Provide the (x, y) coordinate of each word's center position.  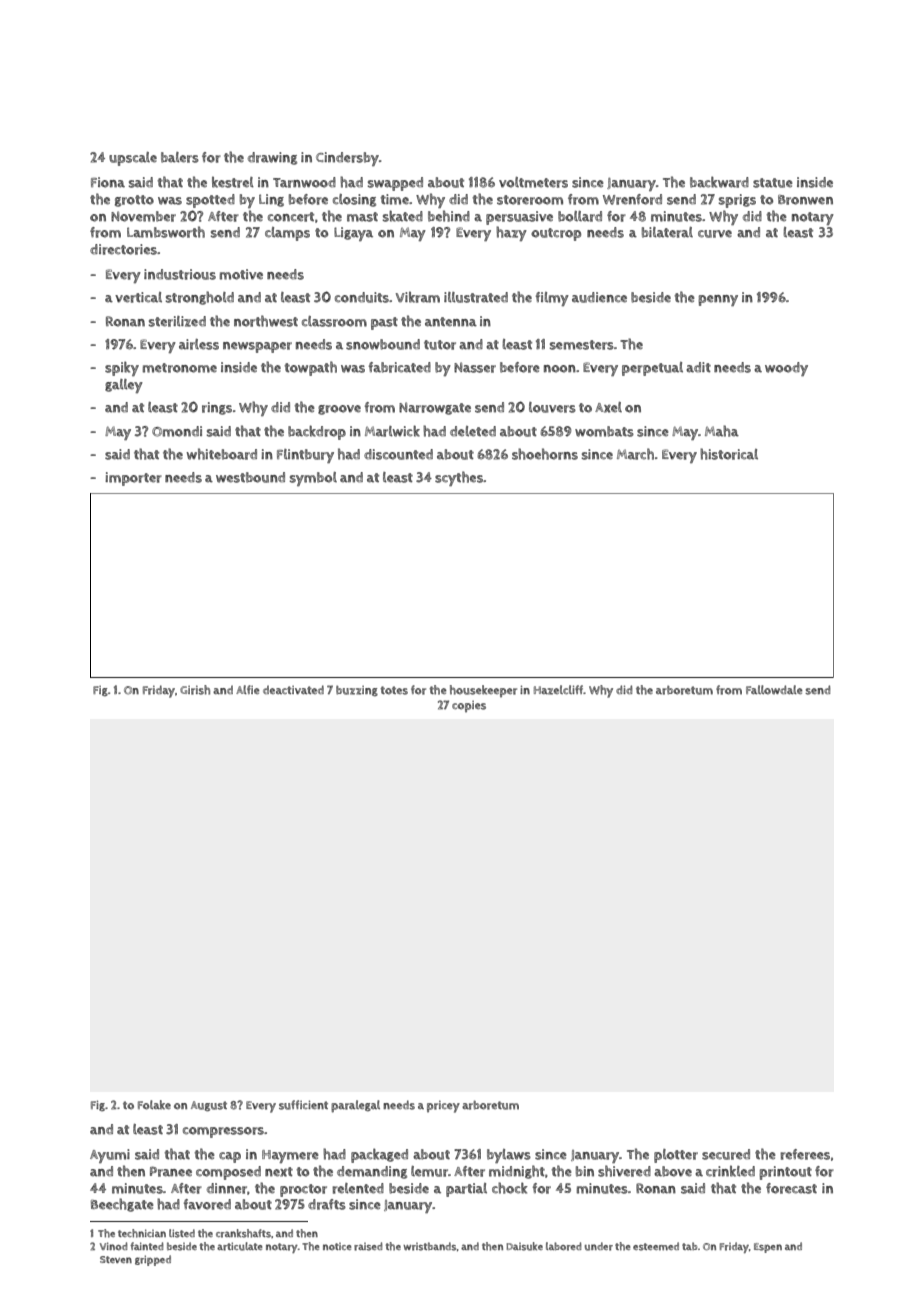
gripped (153, 1260)
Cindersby (347, 159)
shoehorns (545, 454)
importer (133, 479)
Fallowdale (774, 690)
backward (719, 182)
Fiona (108, 182)
